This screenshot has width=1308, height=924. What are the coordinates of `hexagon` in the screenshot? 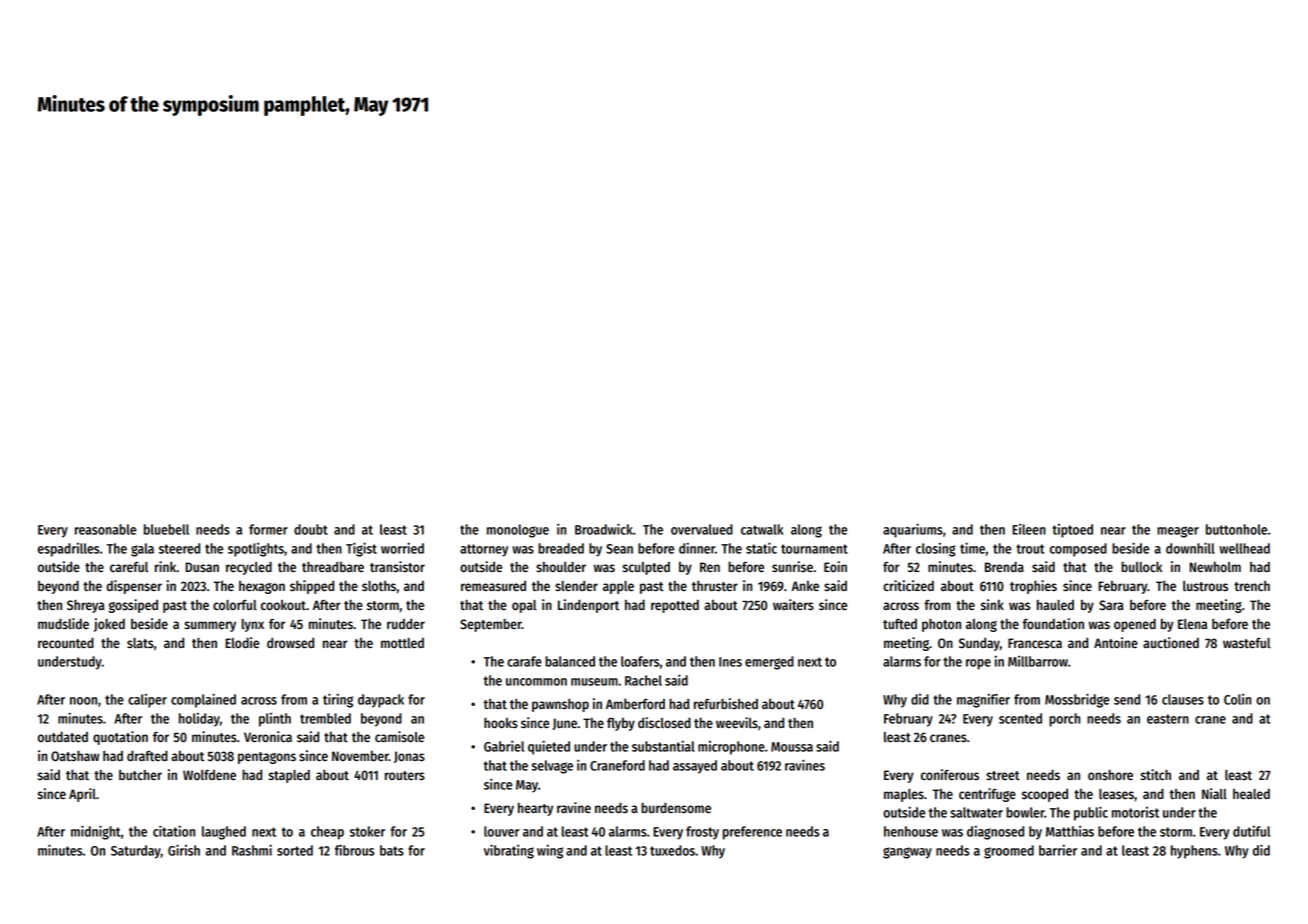 It's located at (262, 587).
